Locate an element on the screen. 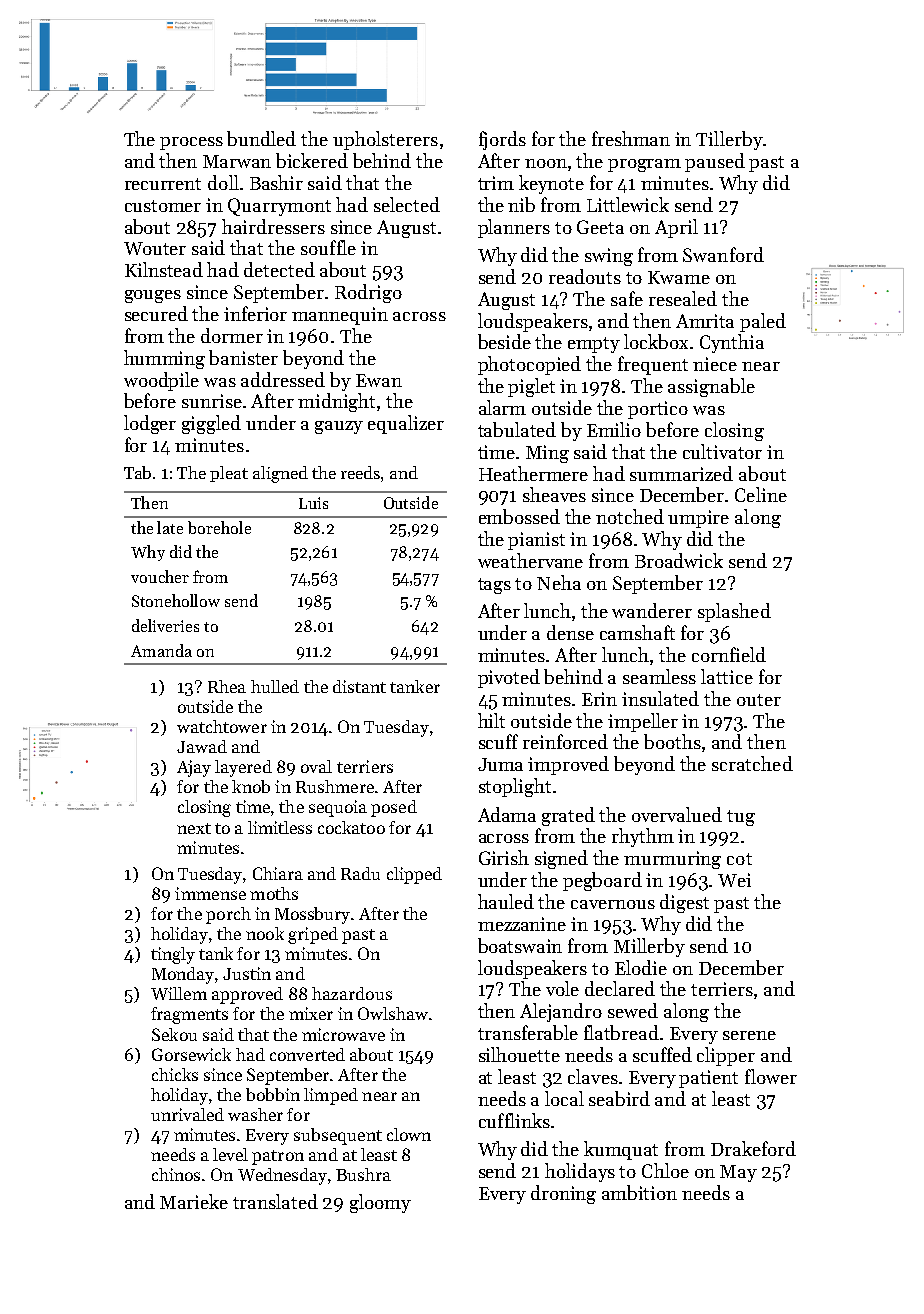  addressed is located at coordinates (283, 379).
